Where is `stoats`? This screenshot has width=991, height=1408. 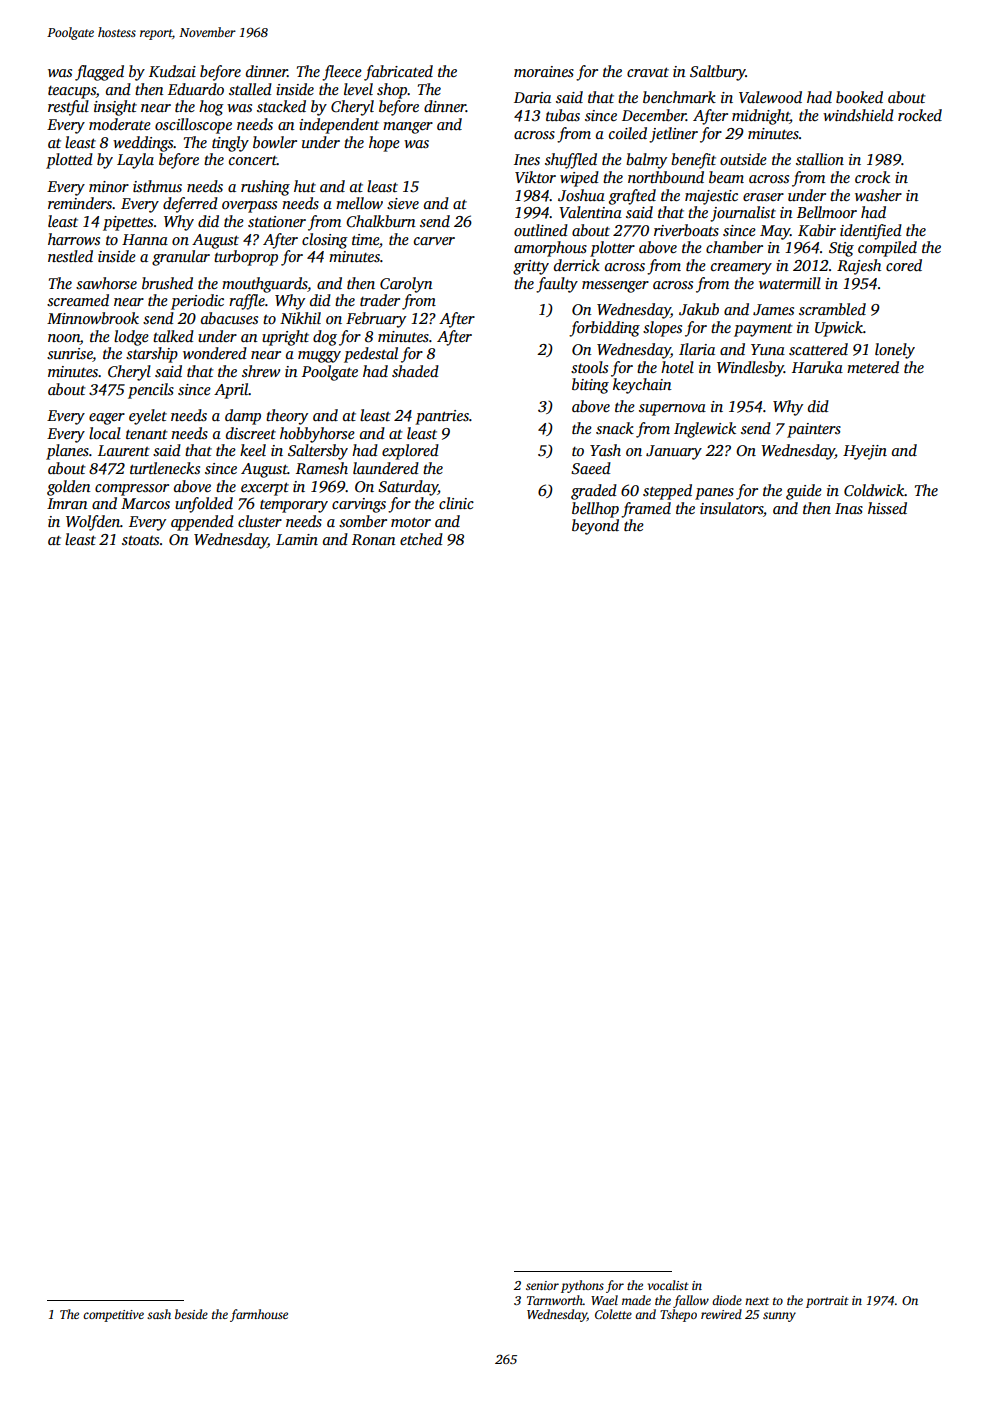 stoats is located at coordinates (140, 540).
